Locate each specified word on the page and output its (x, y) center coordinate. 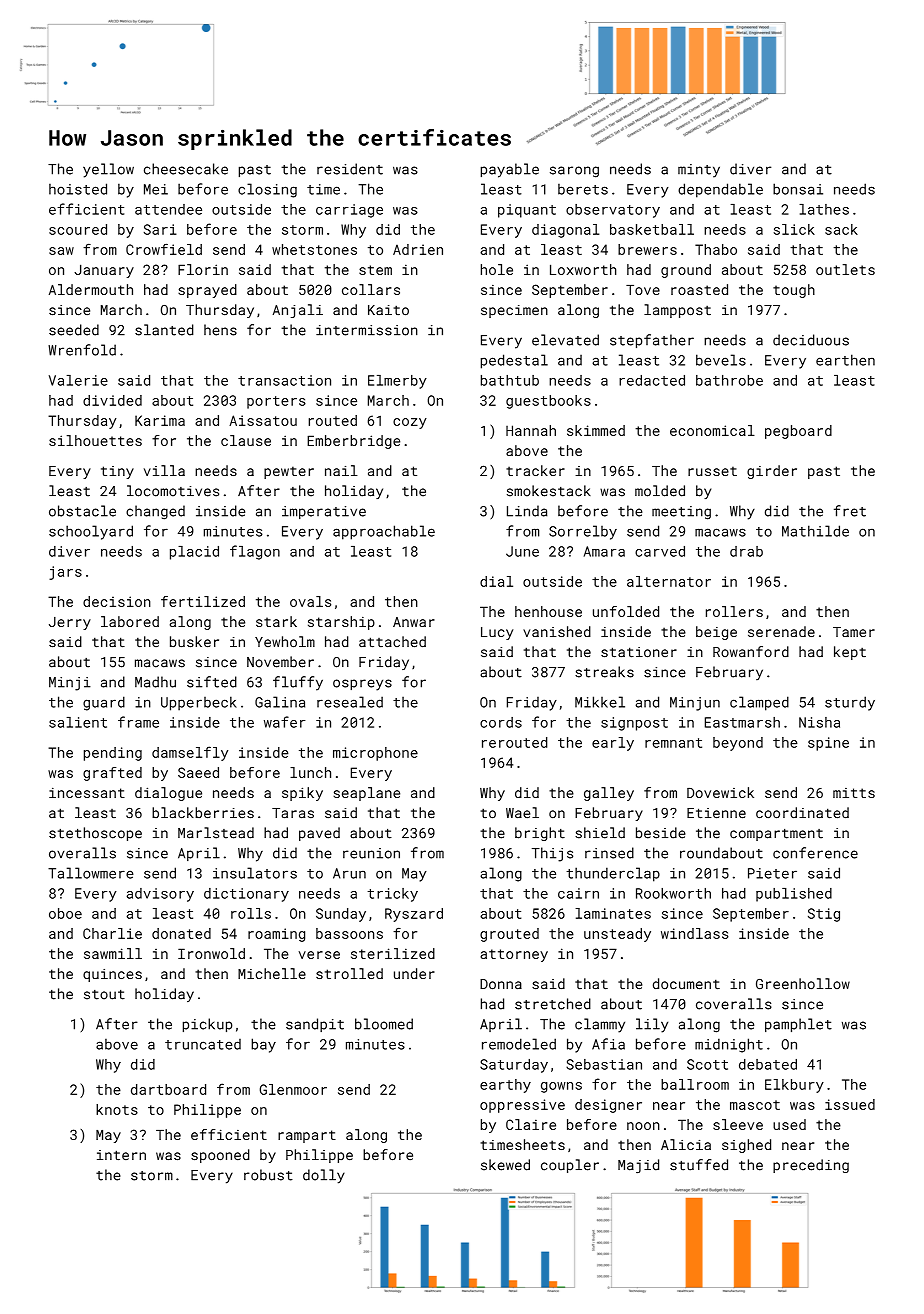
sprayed (207, 291)
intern (121, 1155)
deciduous (811, 340)
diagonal (565, 231)
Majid (638, 1166)
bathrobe (729, 380)
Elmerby (397, 382)
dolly (324, 1176)
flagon (255, 552)
